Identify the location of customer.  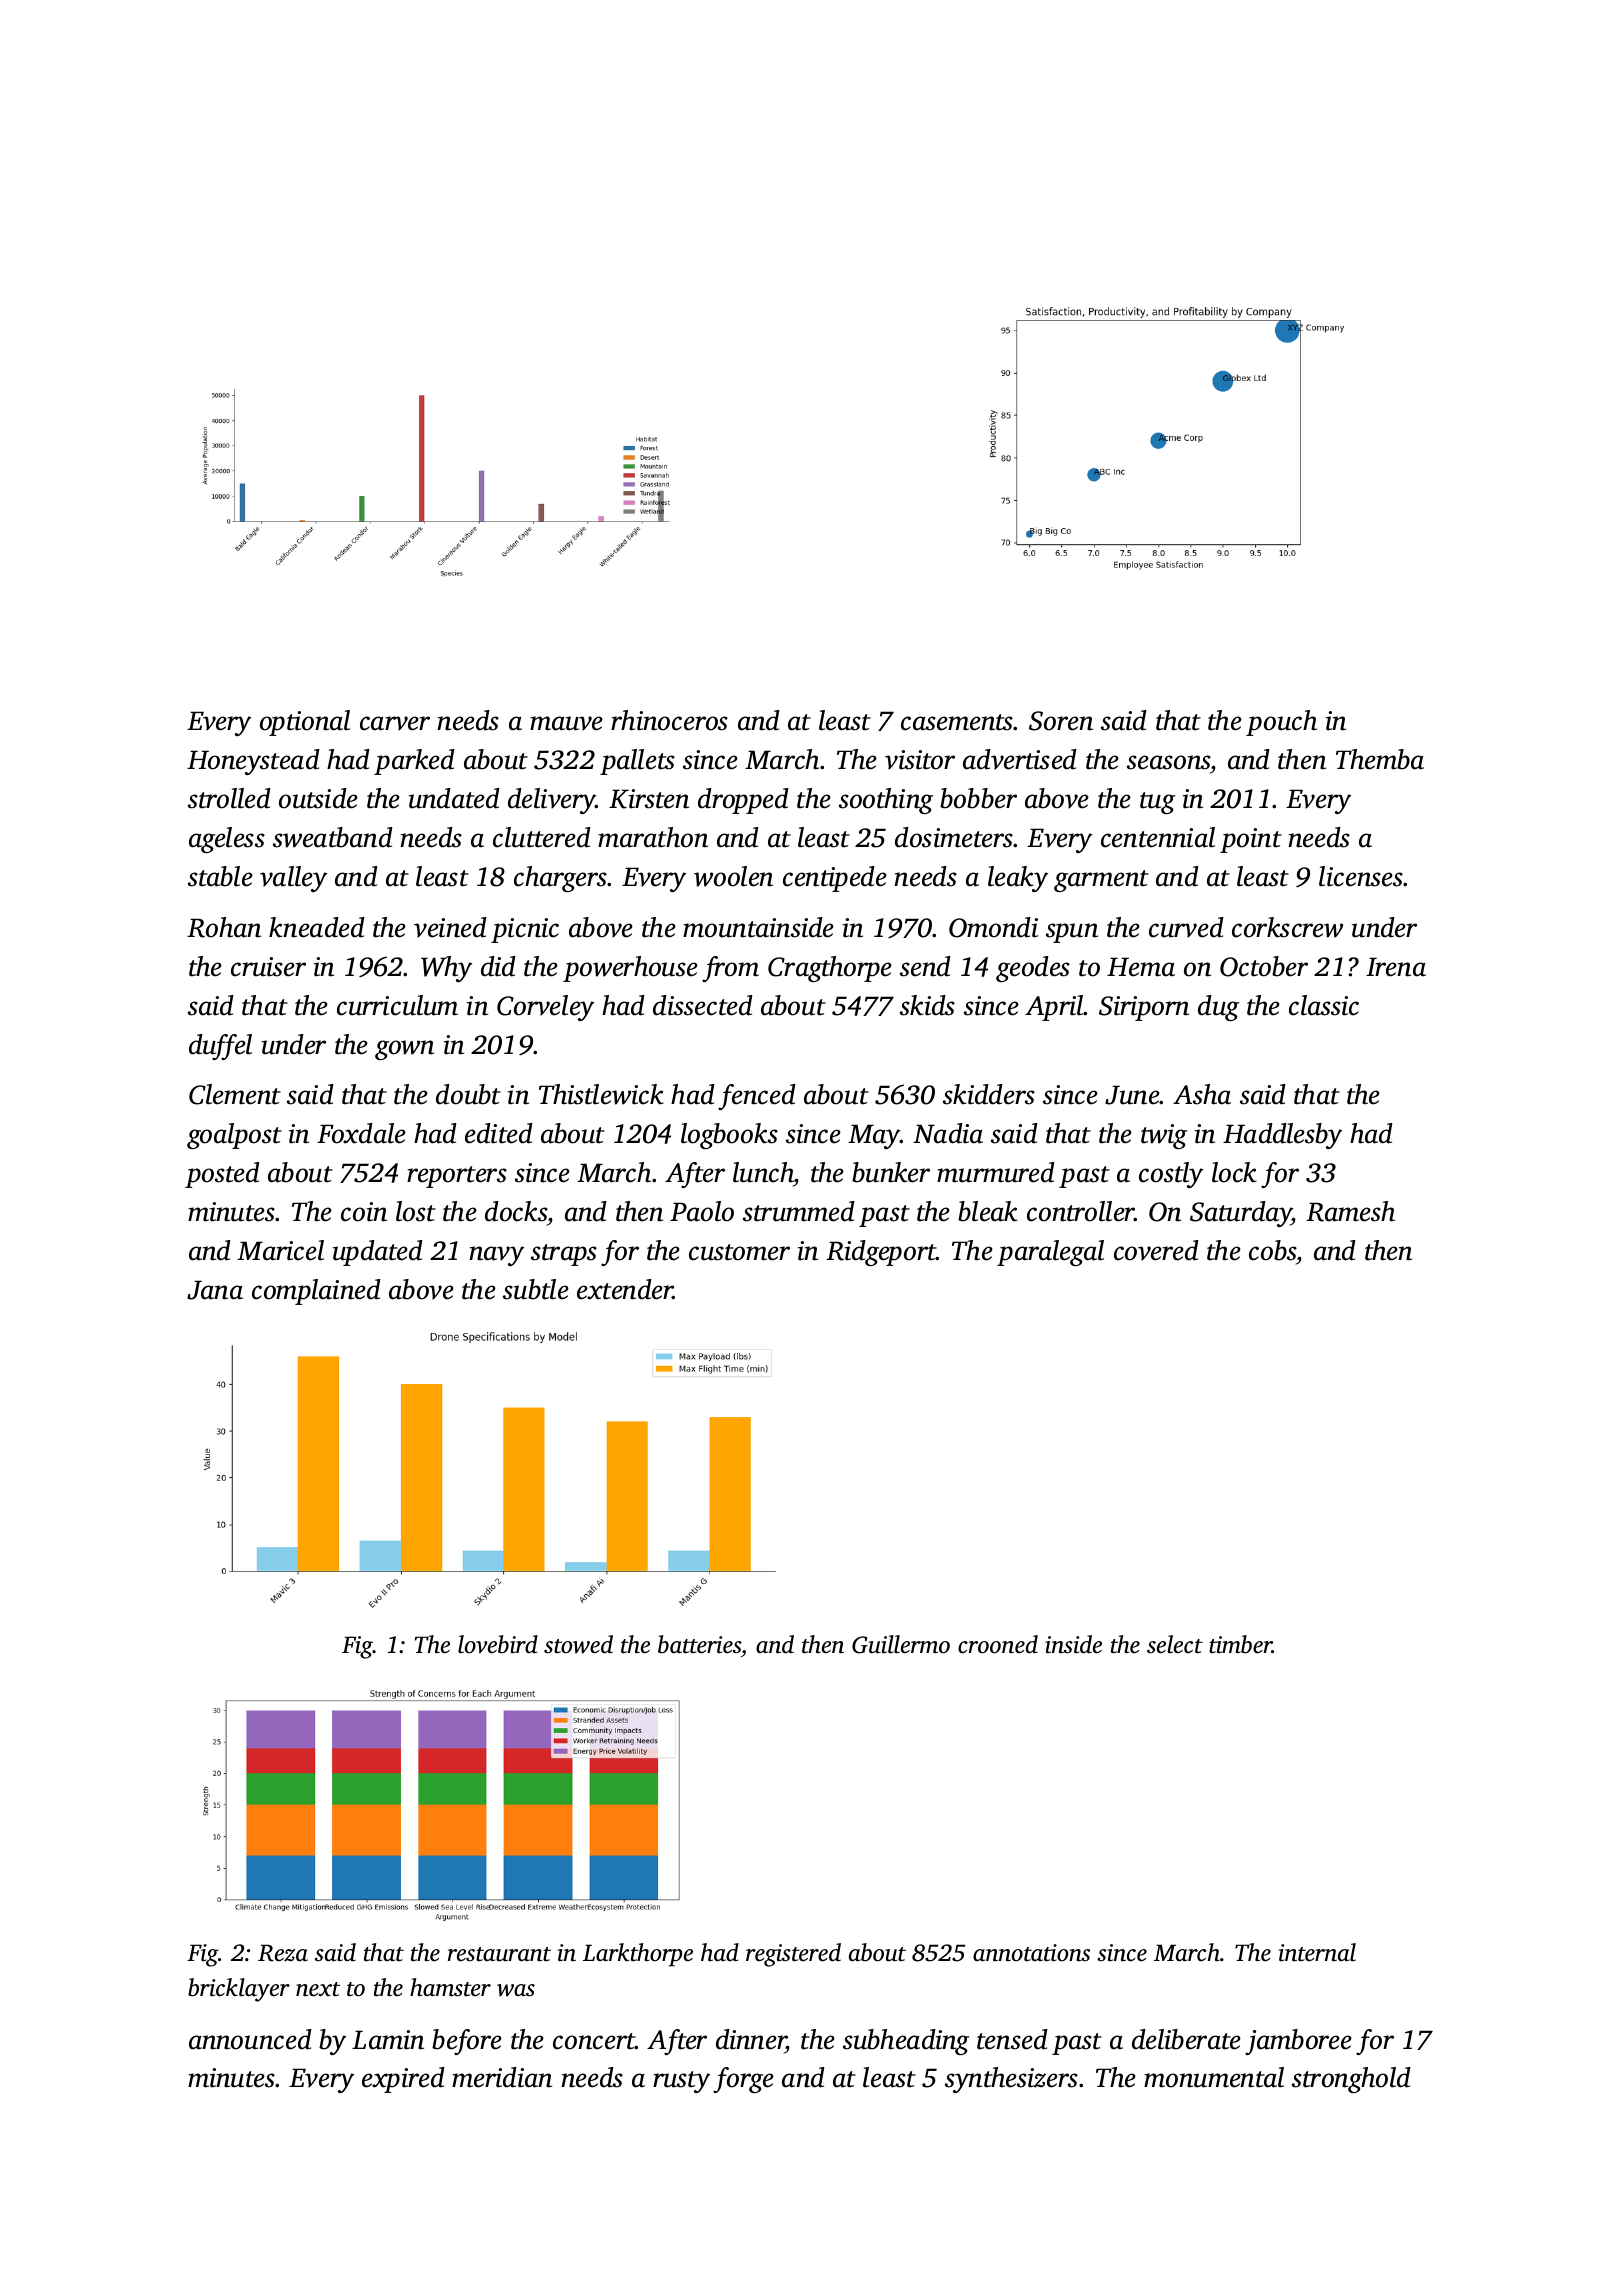
(739, 1252).
